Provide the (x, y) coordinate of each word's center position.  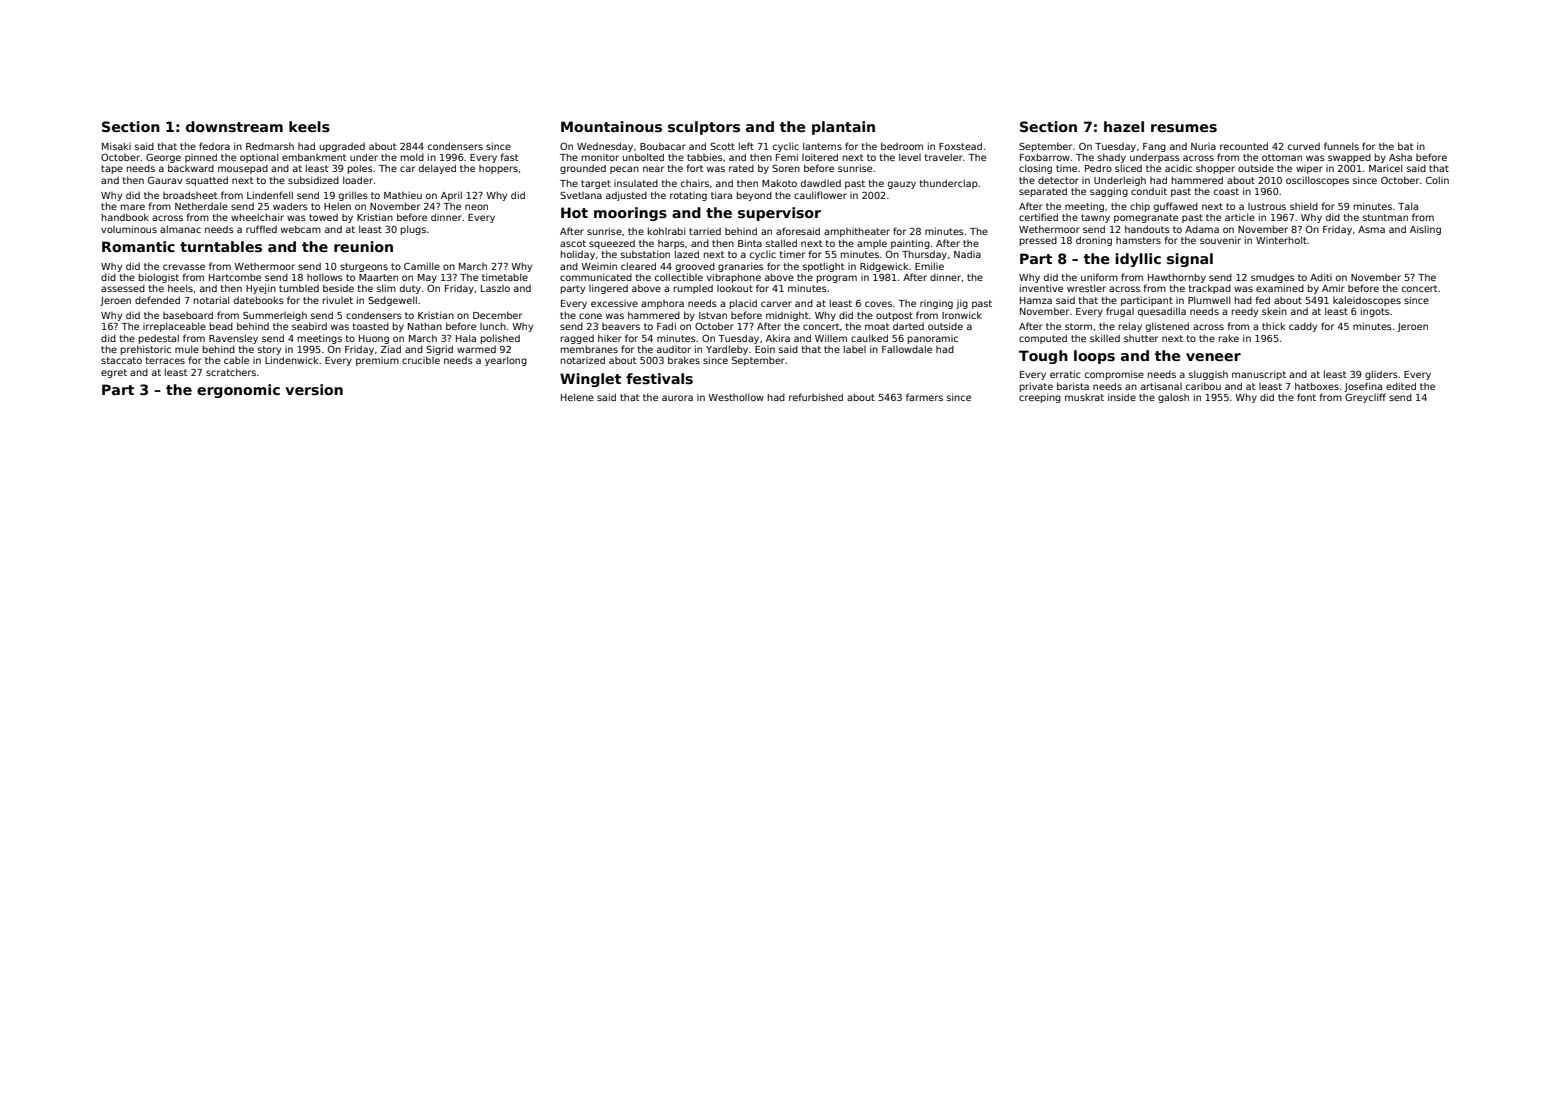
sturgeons (364, 267)
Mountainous (611, 126)
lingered (608, 289)
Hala (466, 338)
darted (908, 326)
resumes (1184, 128)
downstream (234, 126)
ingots (1375, 312)
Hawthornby (1177, 278)
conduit (1149, 191)
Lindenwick (291, 360)
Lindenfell (270, 195)
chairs (695, 183)
